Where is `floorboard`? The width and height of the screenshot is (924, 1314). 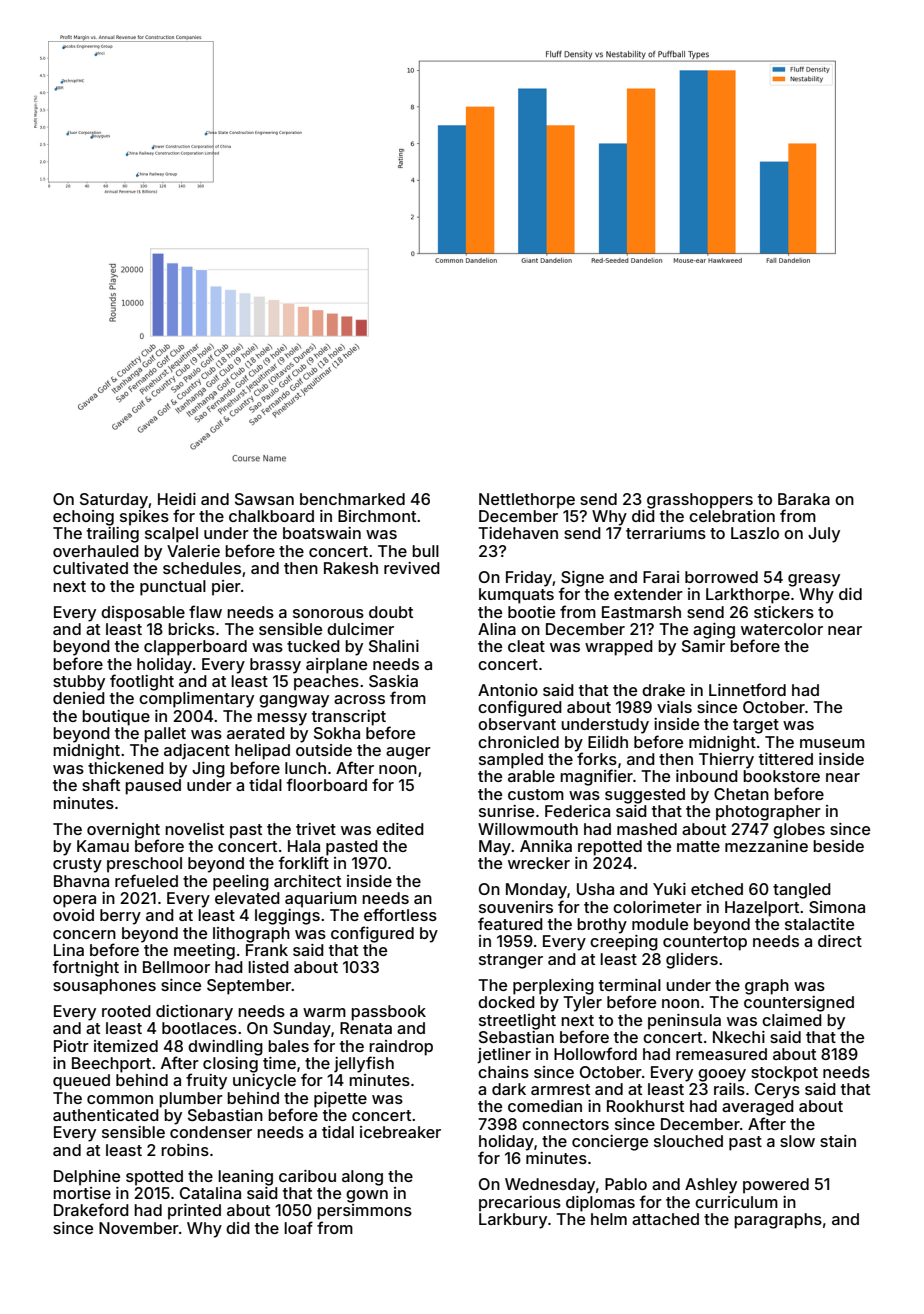
floorboard is located at coordinates (327, 784).
